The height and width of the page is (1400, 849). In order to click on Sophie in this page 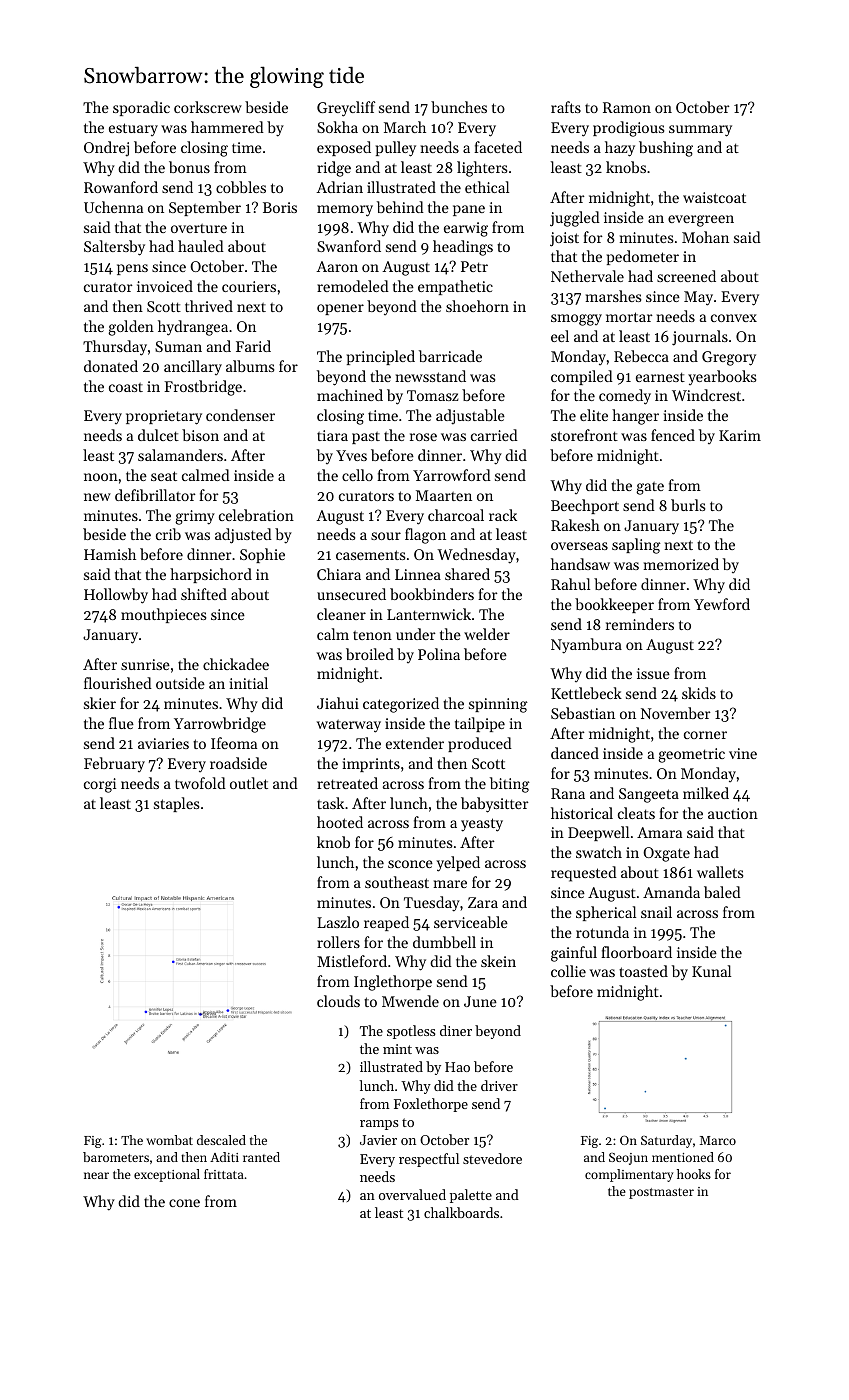, I will do `click(262, 555)`.
